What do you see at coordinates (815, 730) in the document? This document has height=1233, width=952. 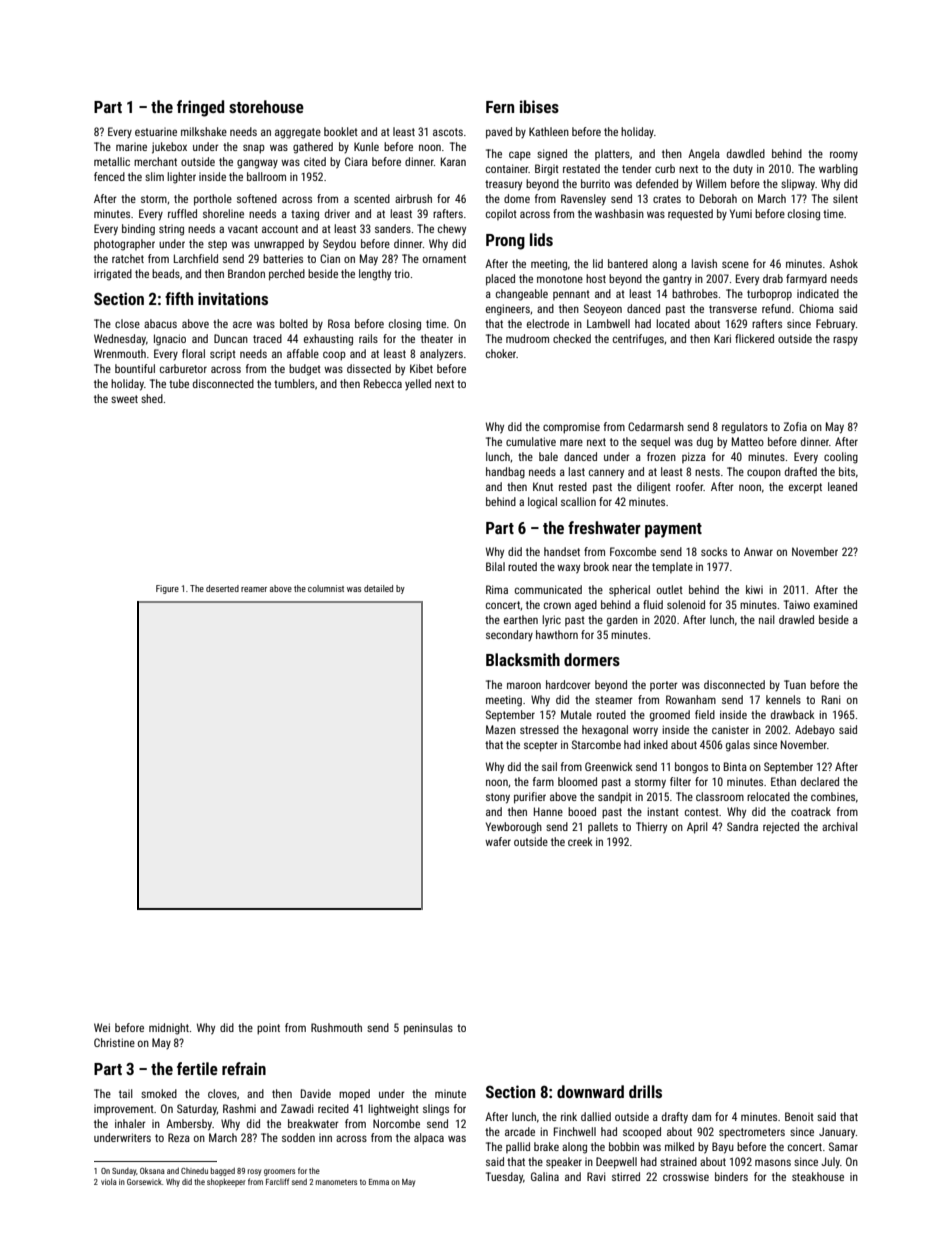 I see `Adebayo` at bounding box center [815, 730].
